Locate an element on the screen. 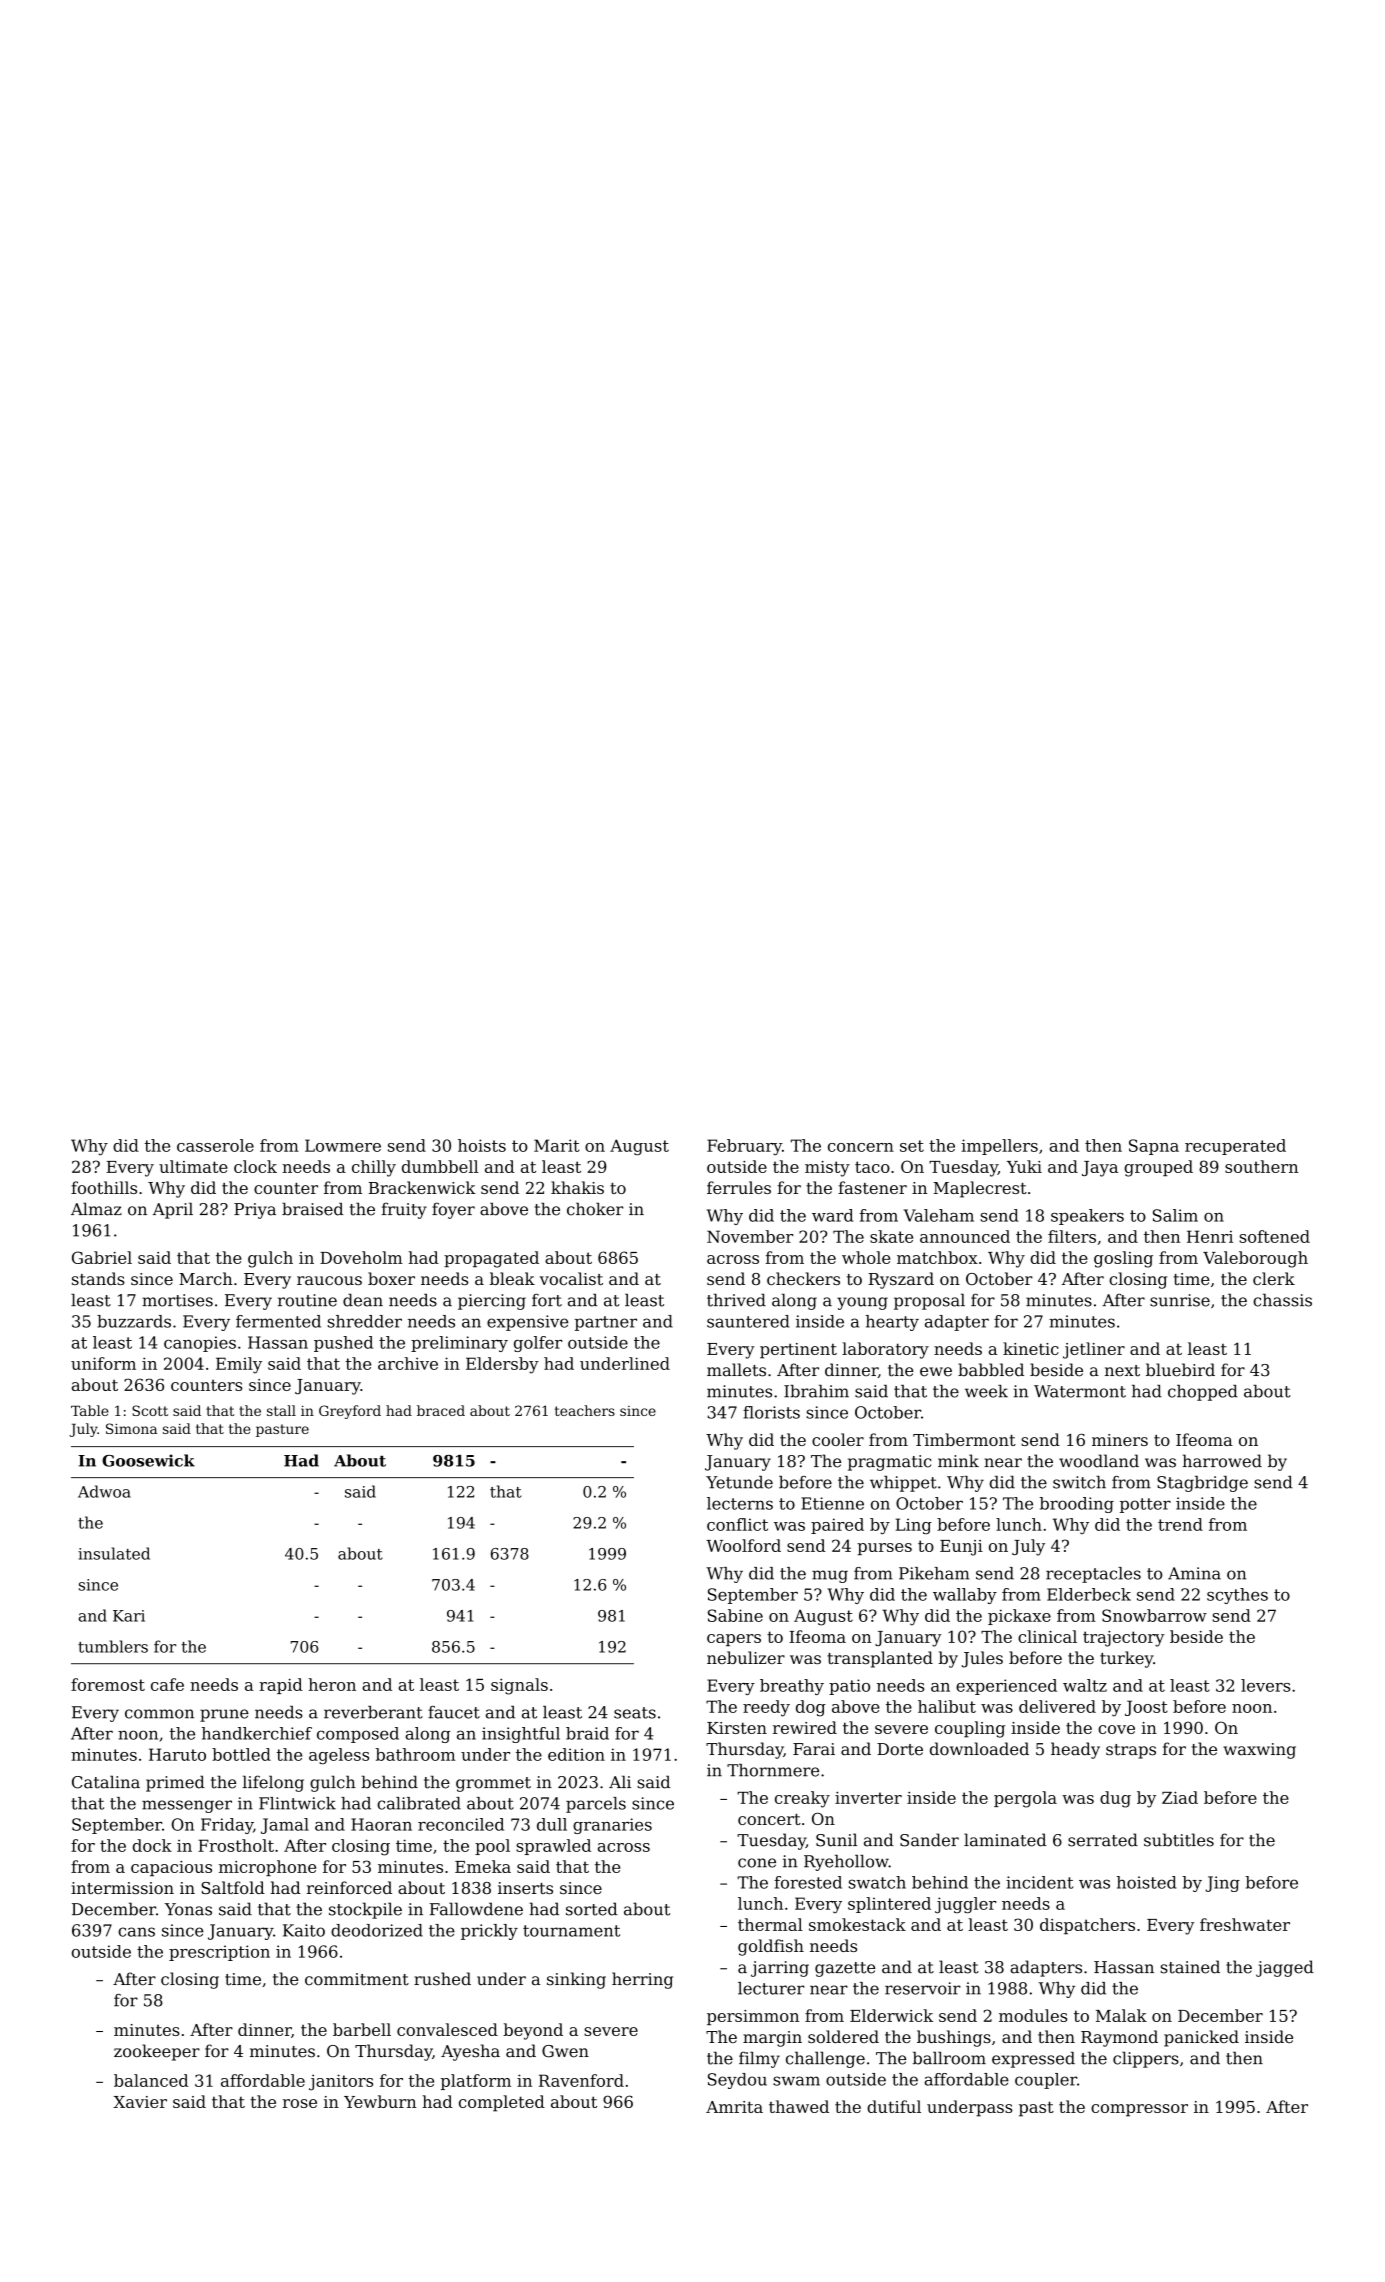 The image size is (1385, 2282). uniform is located at coordinates (103, 1363).
